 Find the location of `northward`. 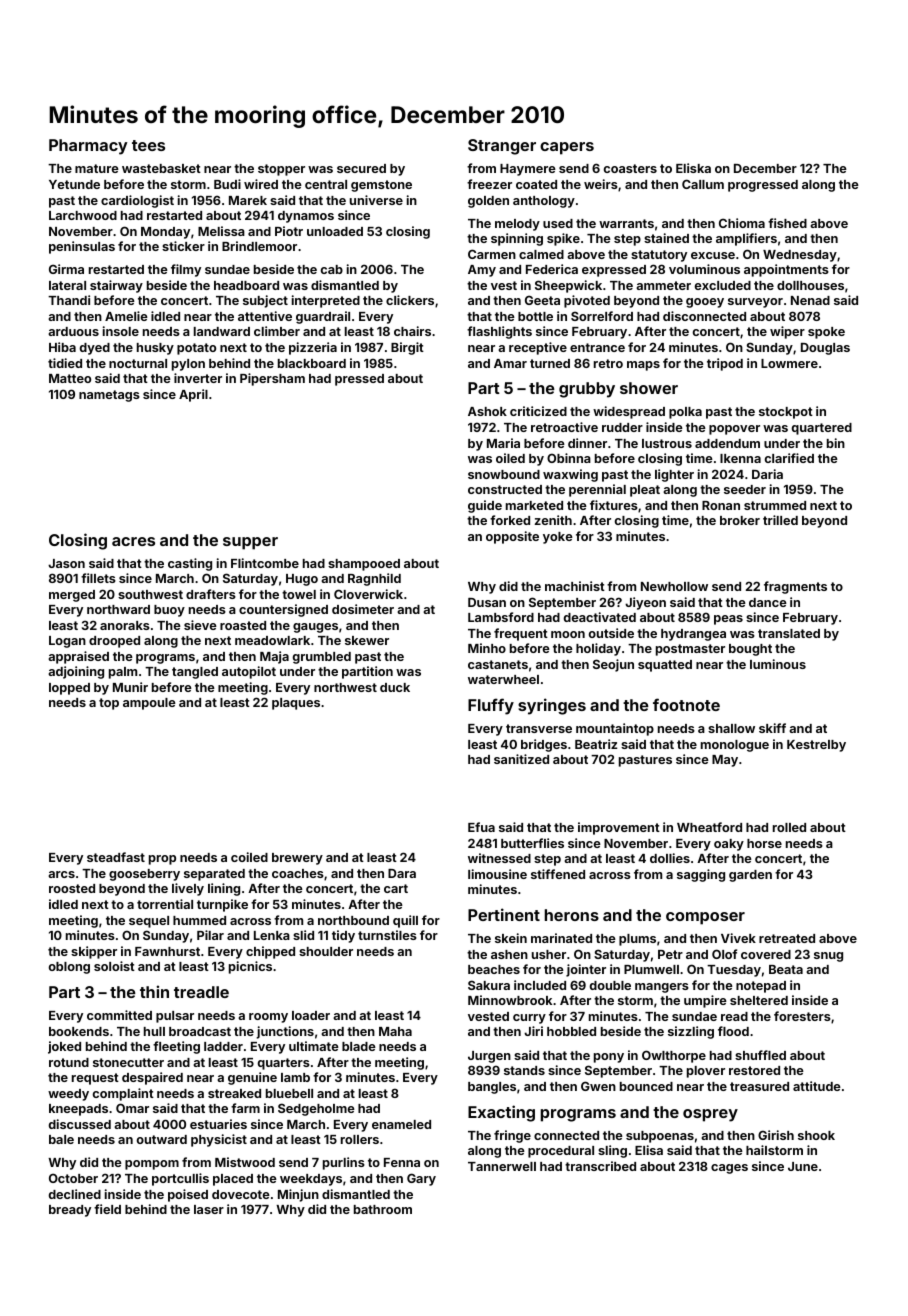

northward is located at coordinates (118, 609).
